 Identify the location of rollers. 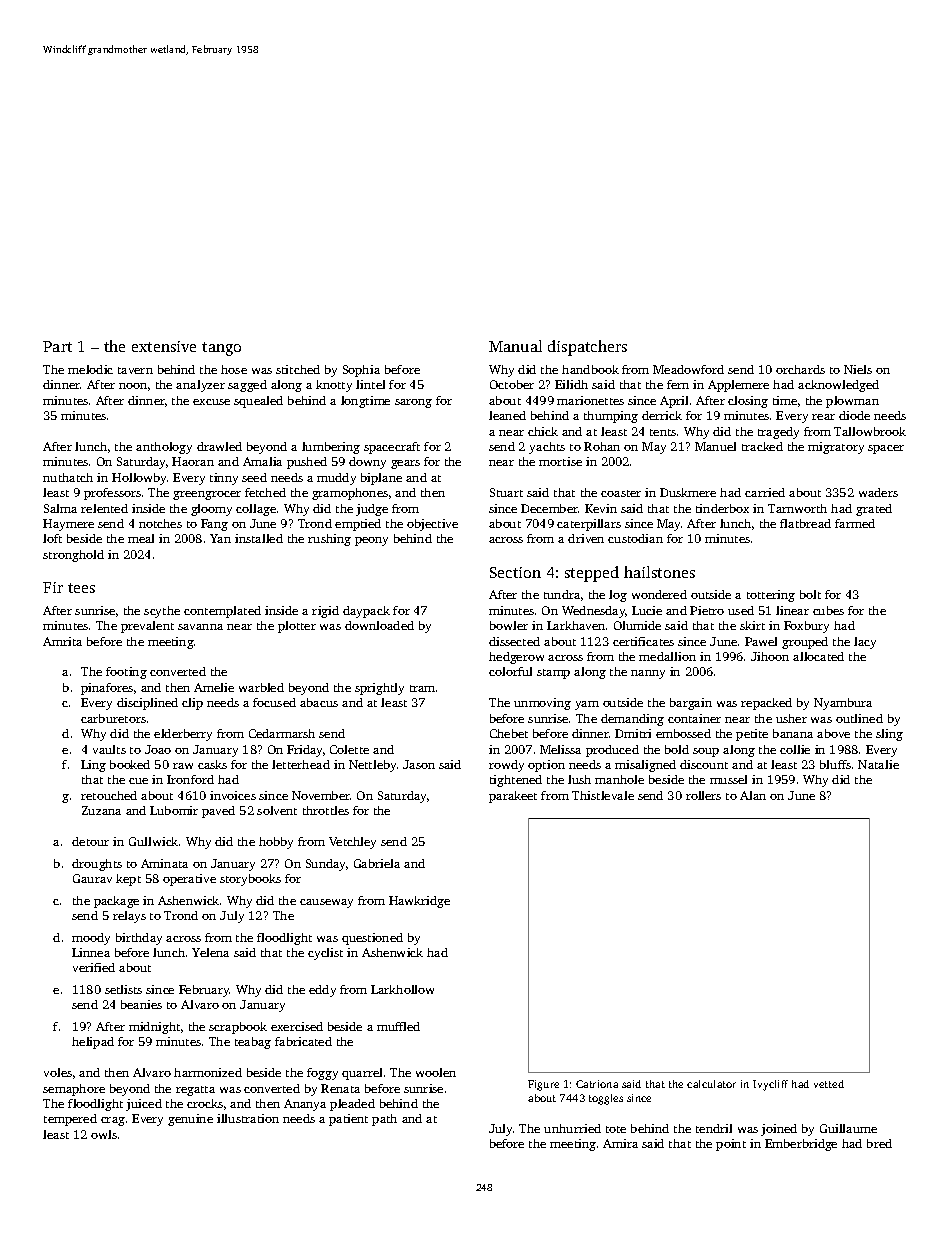
(703, 795).
